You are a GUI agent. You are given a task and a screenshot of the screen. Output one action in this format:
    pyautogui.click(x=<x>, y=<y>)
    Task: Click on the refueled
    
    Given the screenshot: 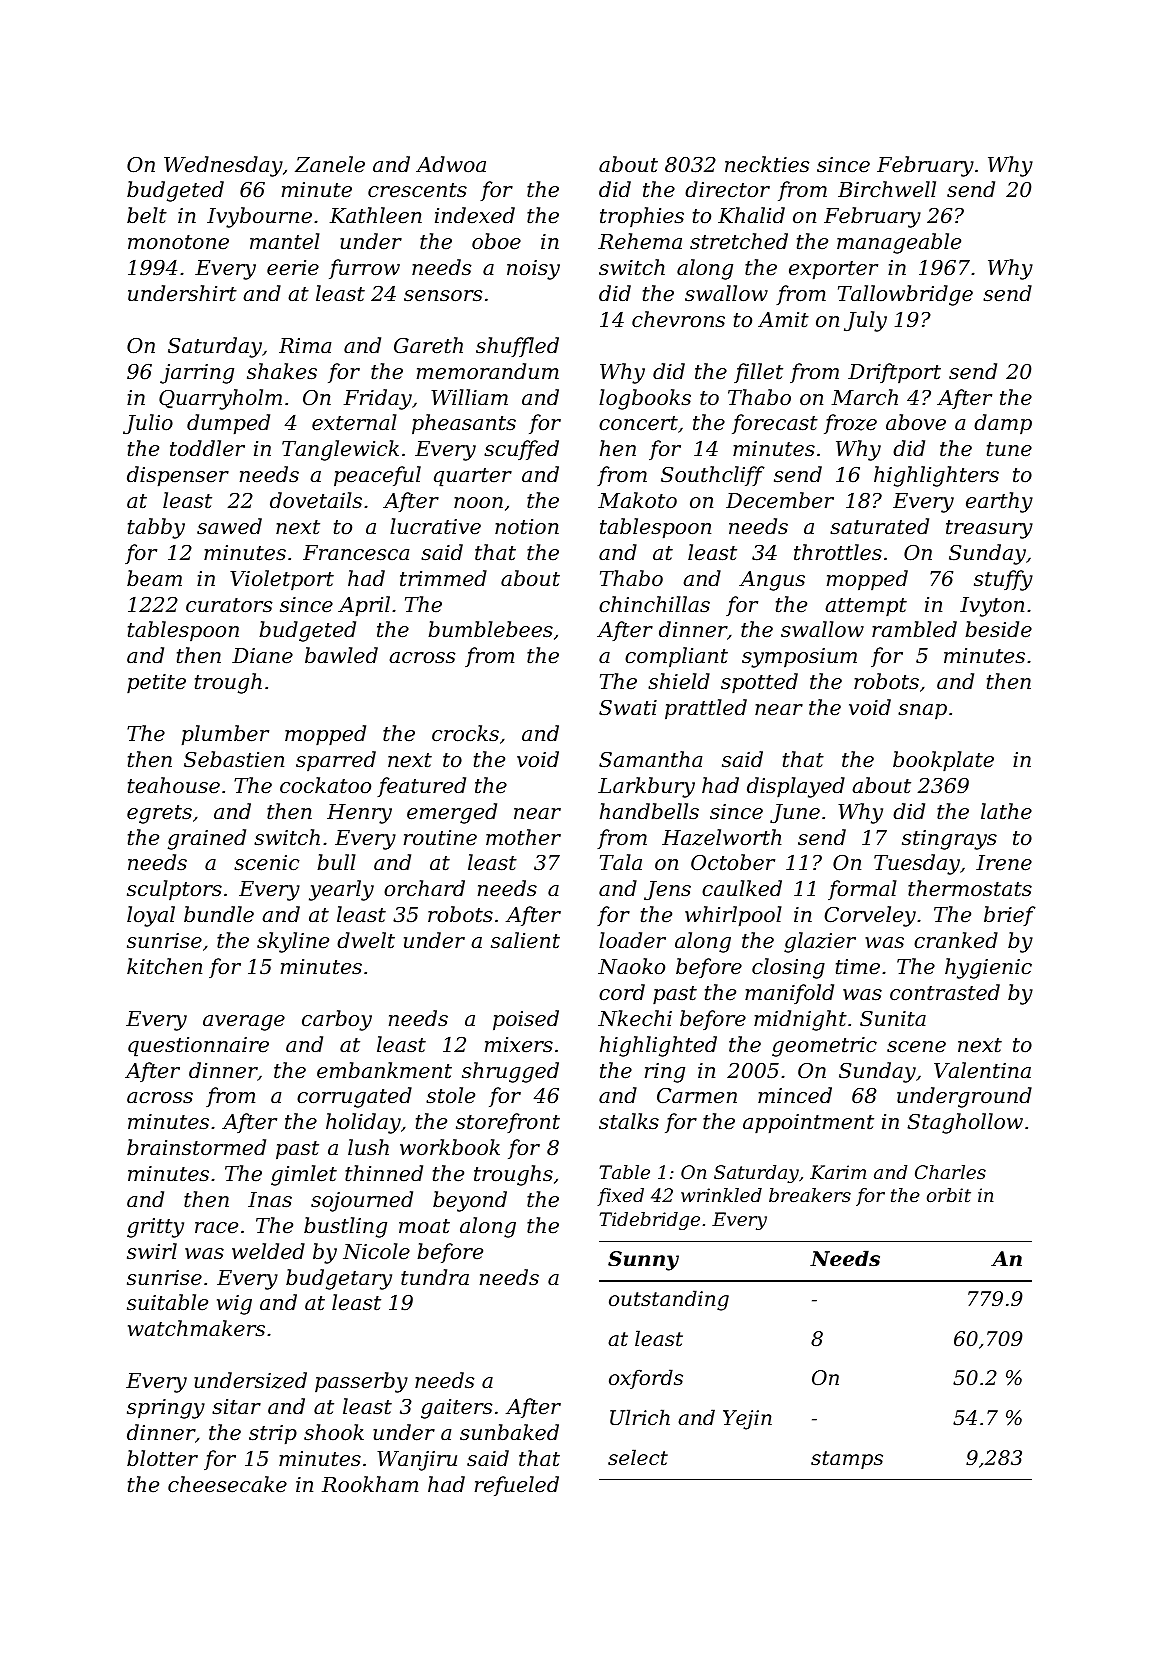 What is the action you would take?
    pyautogui.click(x=517, y=1486)
